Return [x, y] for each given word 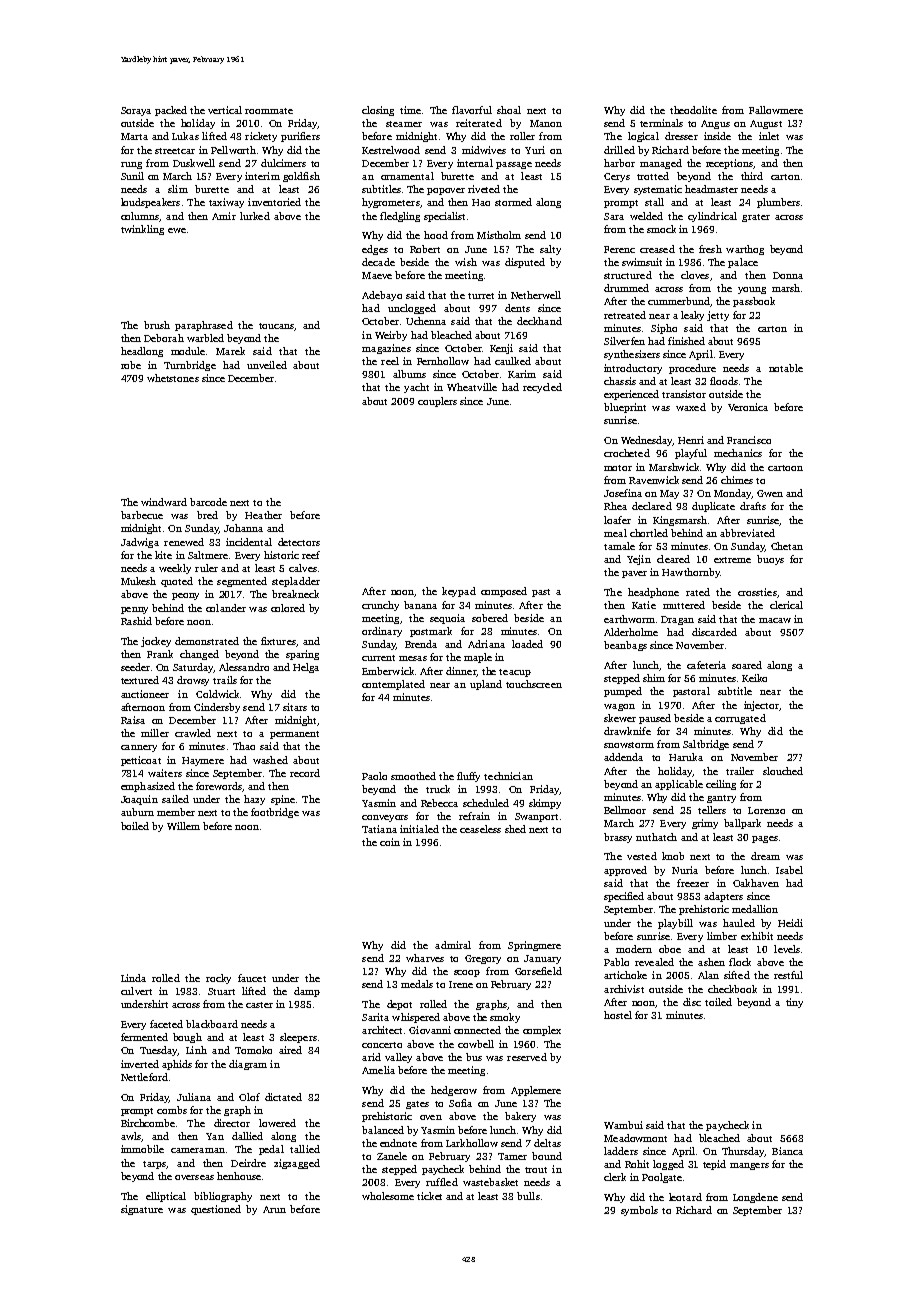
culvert [136, 991]
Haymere [203, 761]
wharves [425, 958]
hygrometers [391, 203]
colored [288, 608]
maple [478, 658]
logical [643, 137]
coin [390, 842]
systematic [658, 190]
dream [765, 856]
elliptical [166, 1197]
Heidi [790, 923]
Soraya [136, 111]
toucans [276, 326]
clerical [786, 605]
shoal [509, 110]
